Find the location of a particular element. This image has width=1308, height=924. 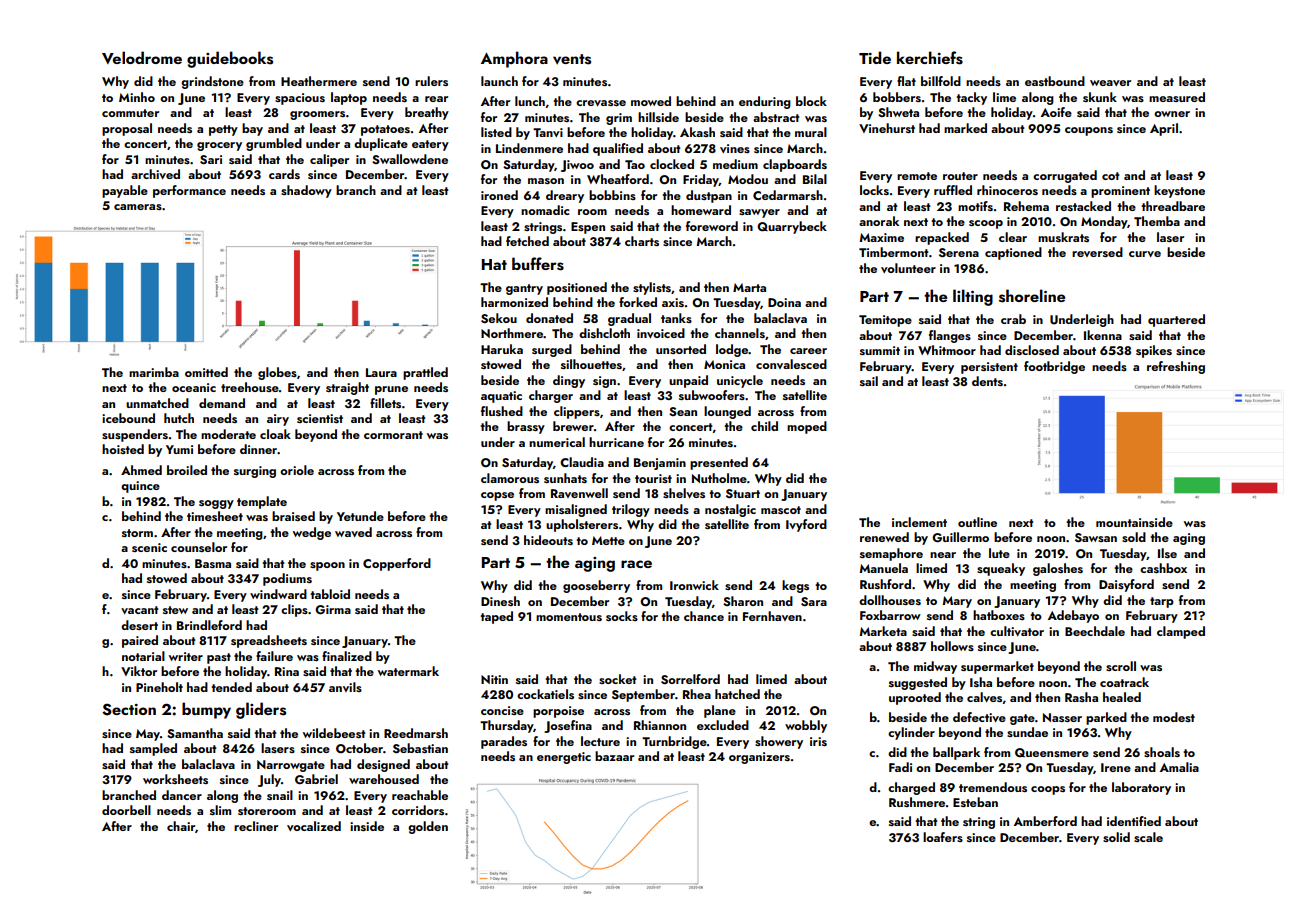

globes is located at coordinates (277, 373).
